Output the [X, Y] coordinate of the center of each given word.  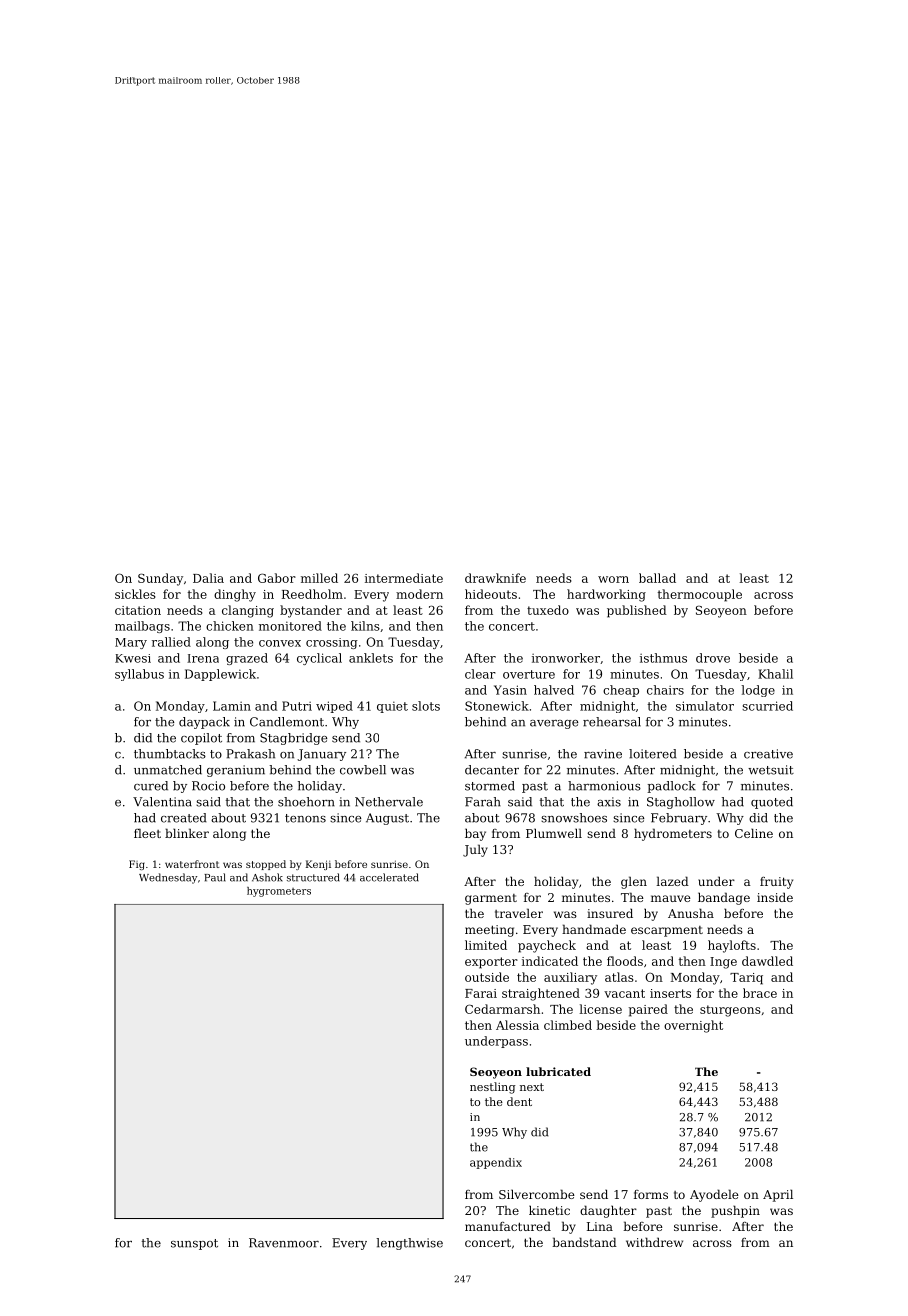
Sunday [160, 579]
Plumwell [554, 833]
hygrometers [279, 892]
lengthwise [409, 1244]
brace [760, 993]
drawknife [495, 578]
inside [775, 897]
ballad [657, 578]
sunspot [194, 1244]
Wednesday [168, 878]
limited [486, 945]
